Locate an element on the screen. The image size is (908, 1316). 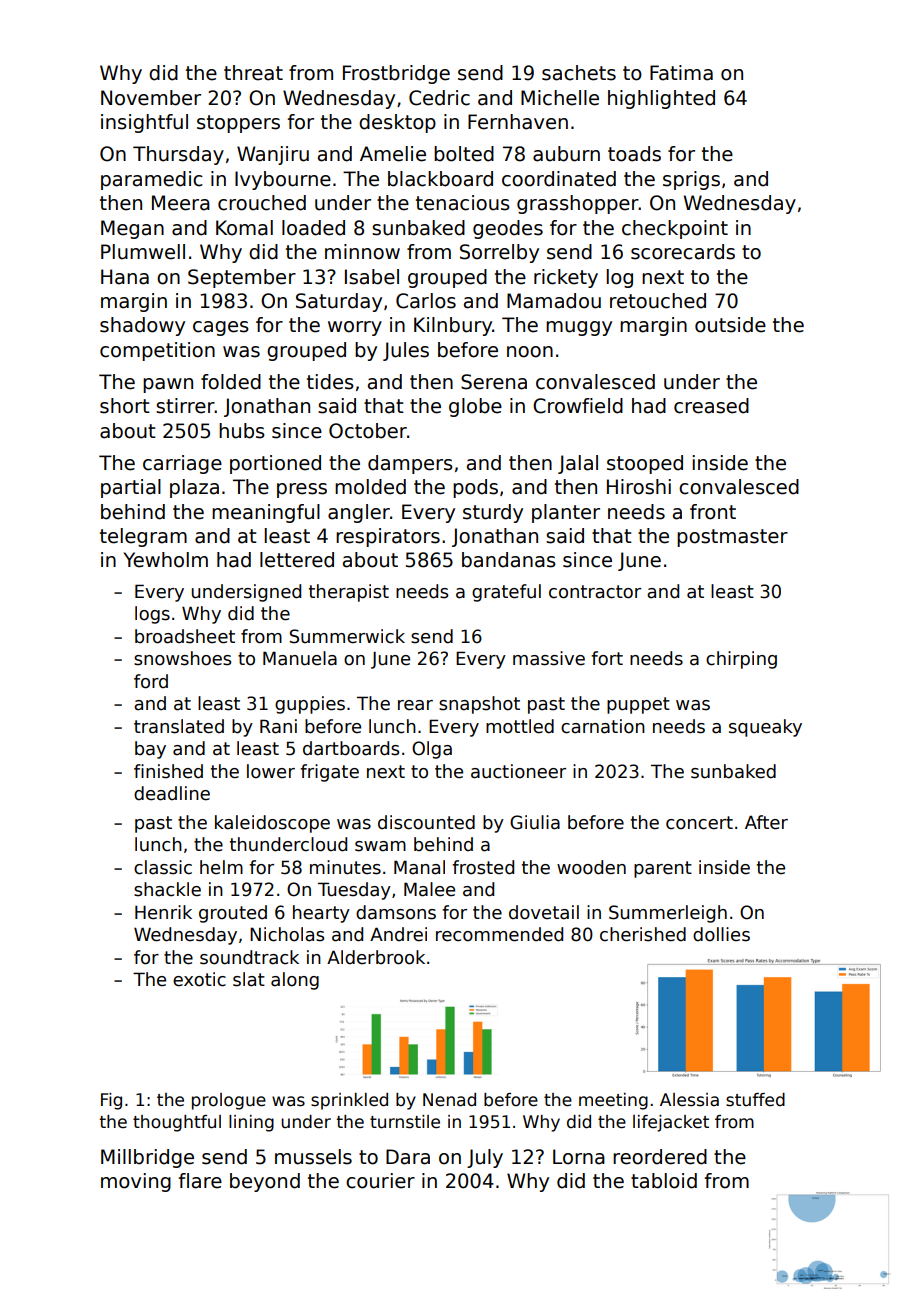
Olga is located at coordinates (432, 750).
